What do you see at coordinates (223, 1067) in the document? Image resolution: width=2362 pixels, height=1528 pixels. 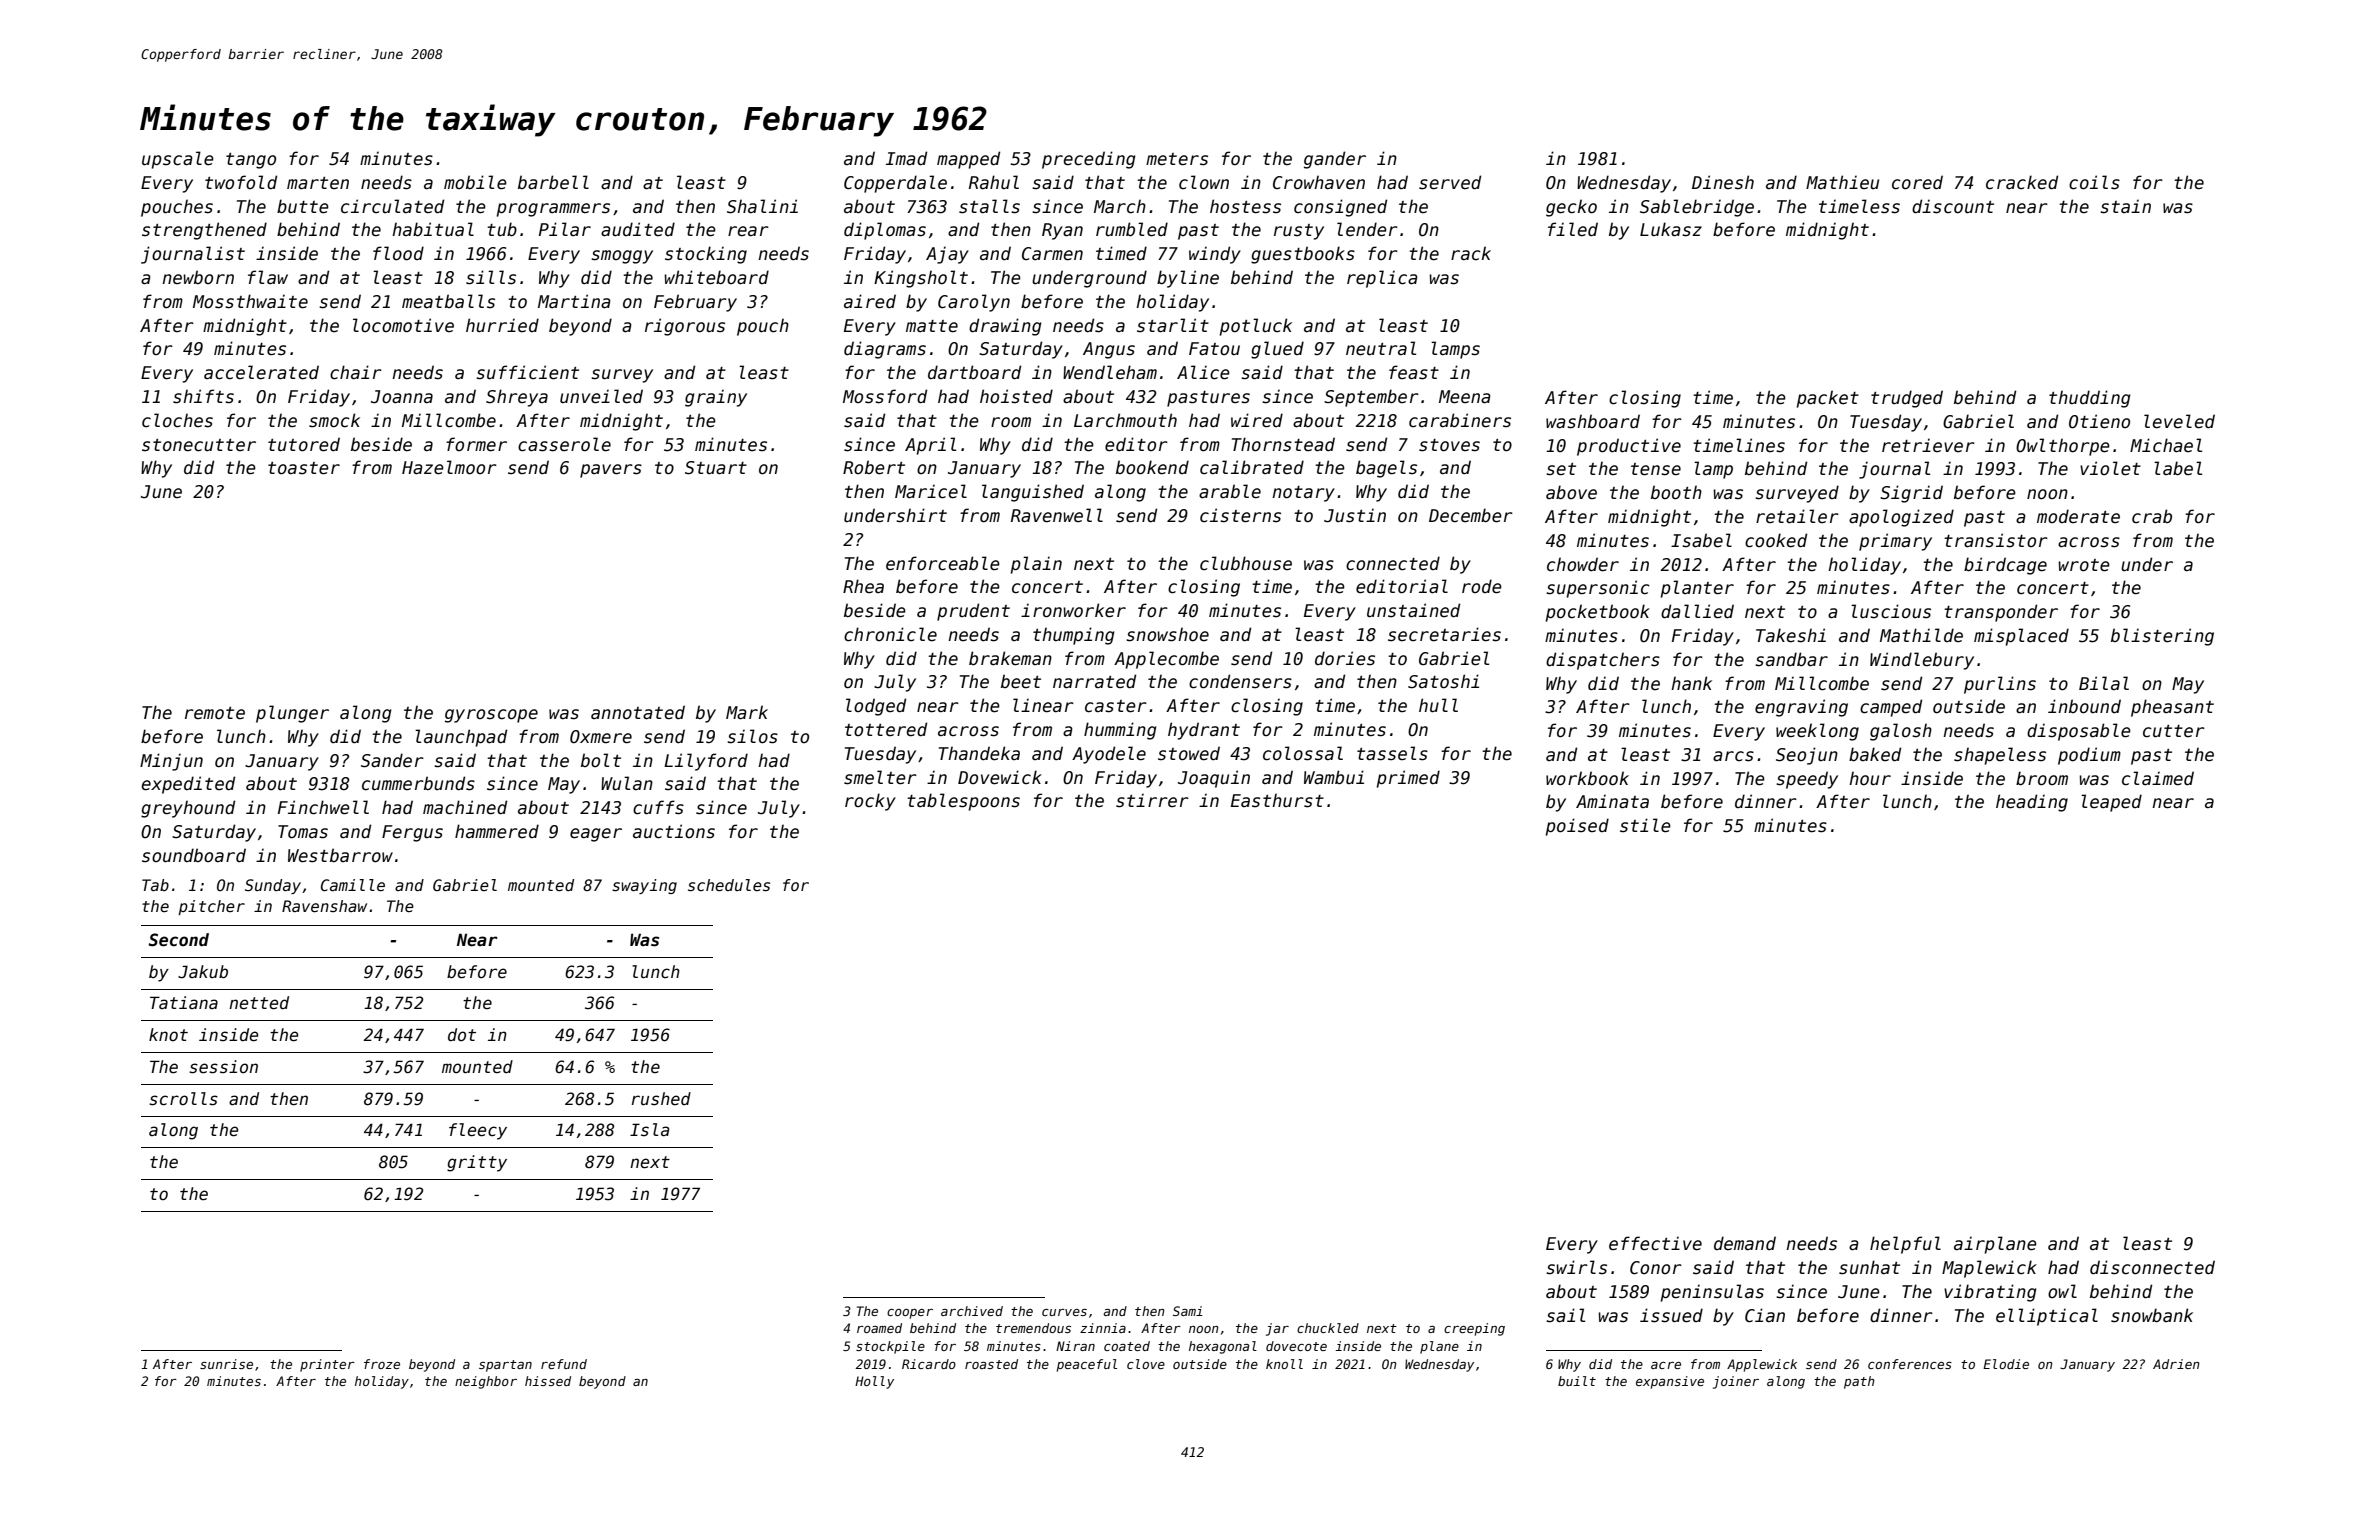 I see `session` at bounding box center [223, 1067].
